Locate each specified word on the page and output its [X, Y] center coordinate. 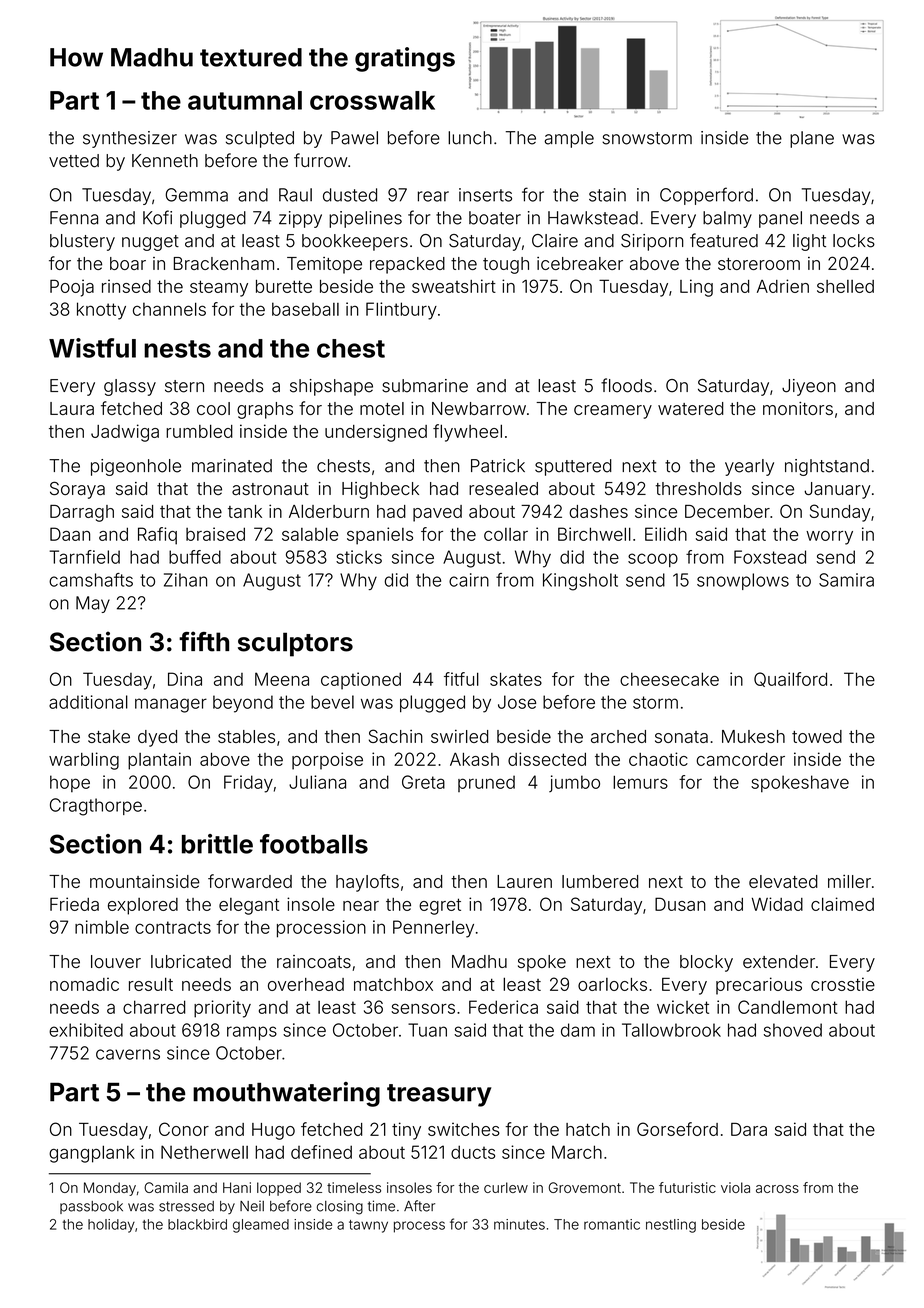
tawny [368, 1226]
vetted [74, 161]
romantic [612, 1224]
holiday [111, 1226]
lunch [470, 138]
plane [812, 139]
